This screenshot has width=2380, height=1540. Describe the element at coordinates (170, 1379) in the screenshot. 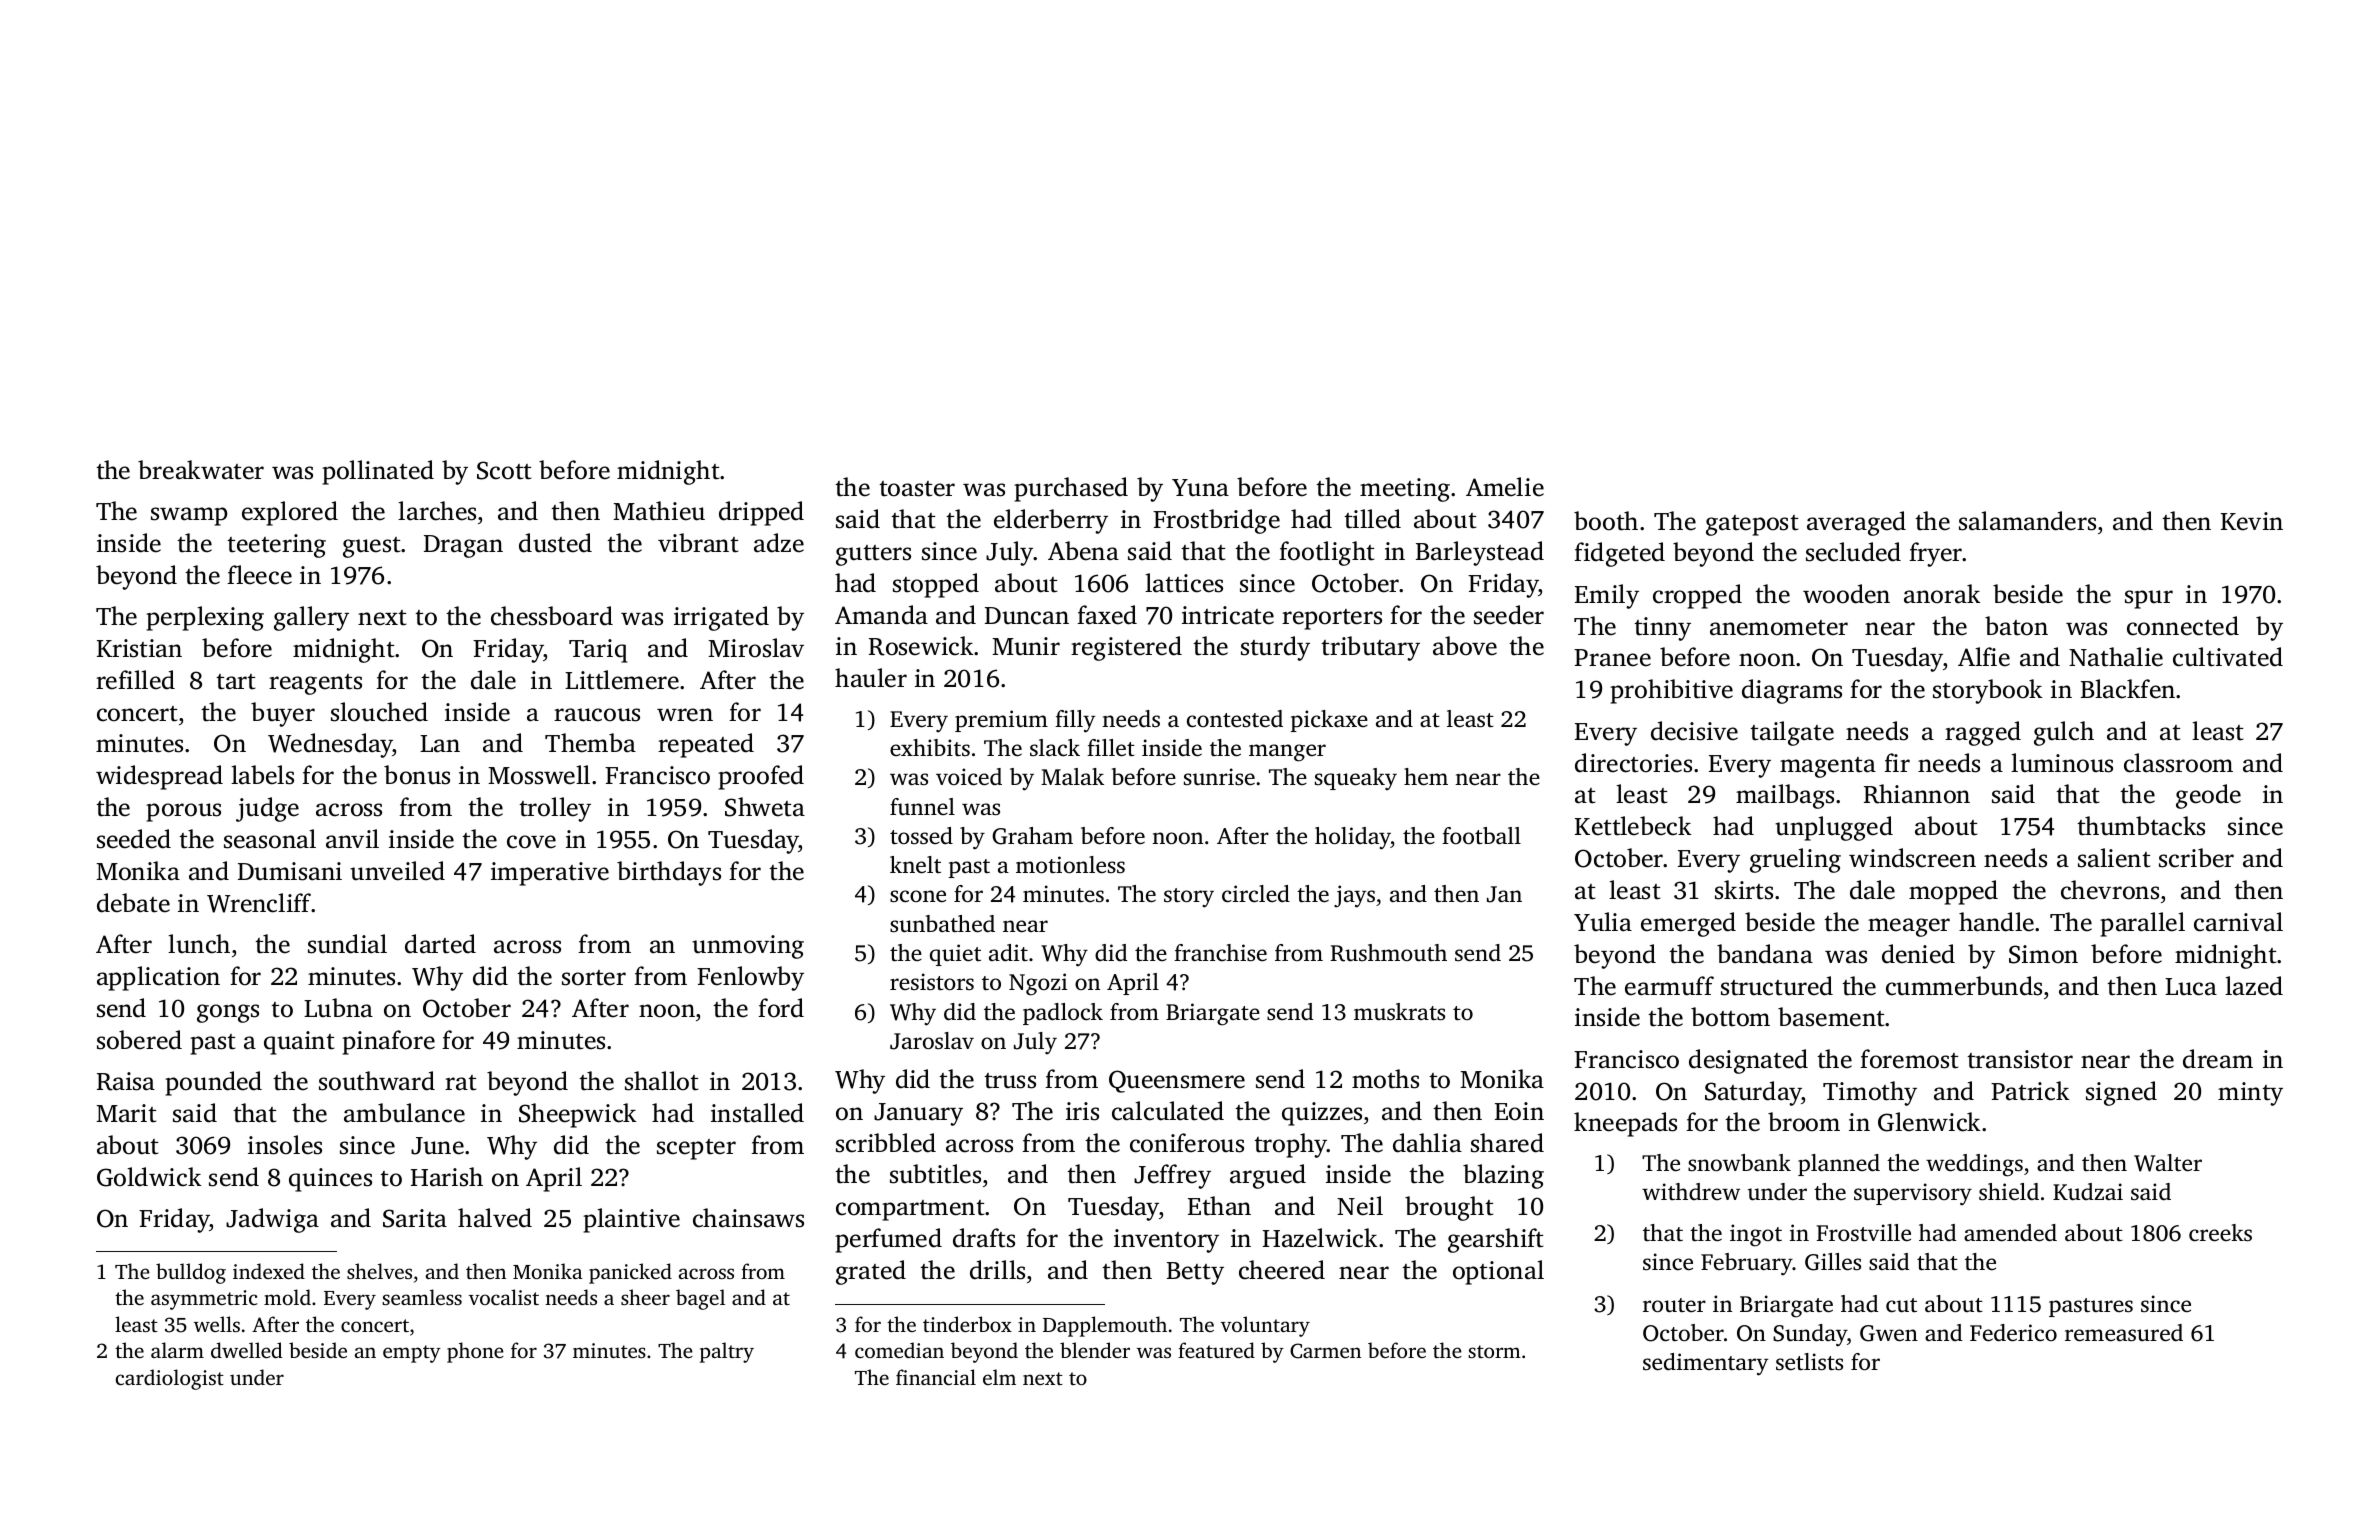

I see `cardiologist` at that location.
